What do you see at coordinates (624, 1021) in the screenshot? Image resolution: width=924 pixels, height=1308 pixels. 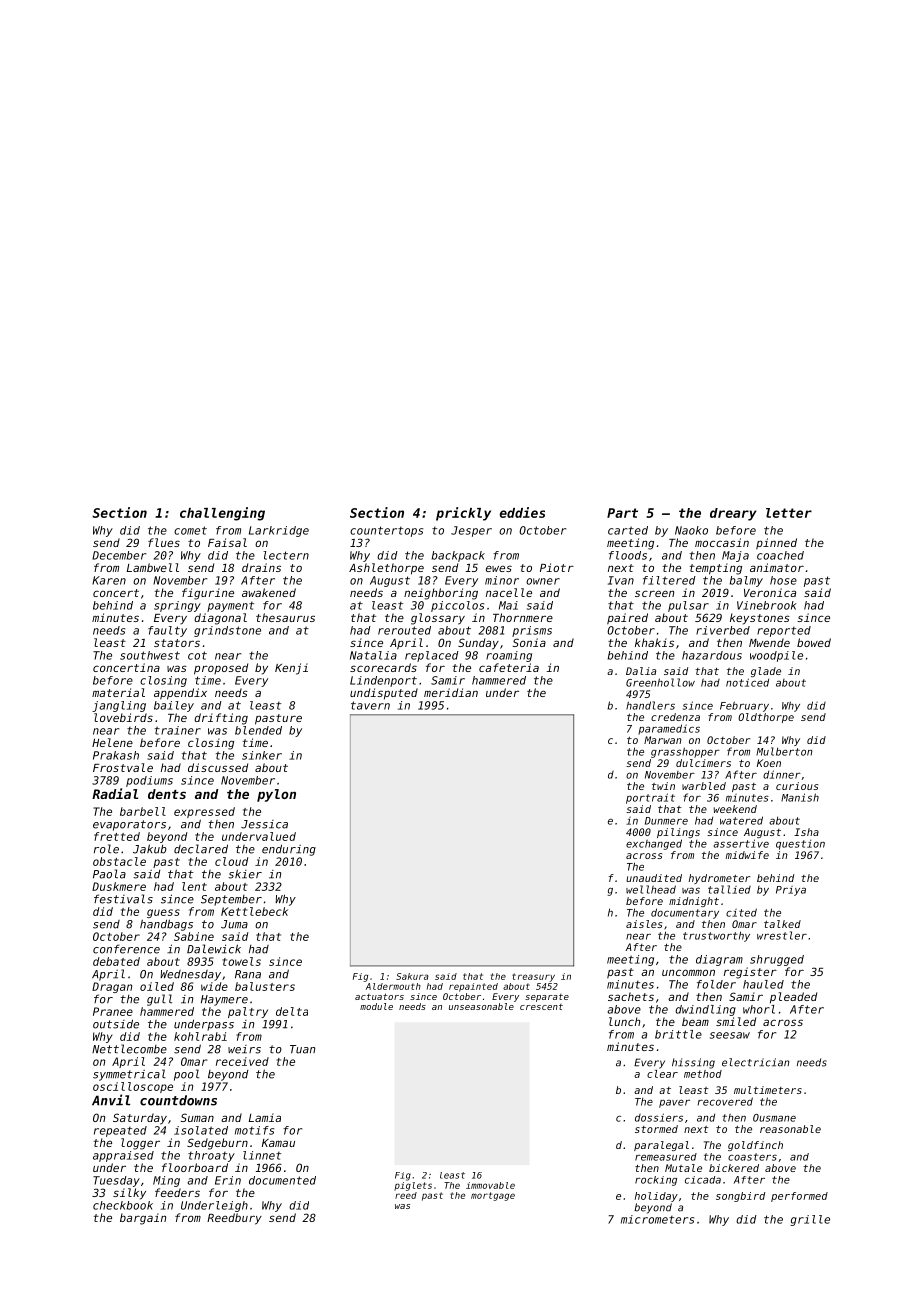 I see `lunch` at bounding box center [624, 1021].
